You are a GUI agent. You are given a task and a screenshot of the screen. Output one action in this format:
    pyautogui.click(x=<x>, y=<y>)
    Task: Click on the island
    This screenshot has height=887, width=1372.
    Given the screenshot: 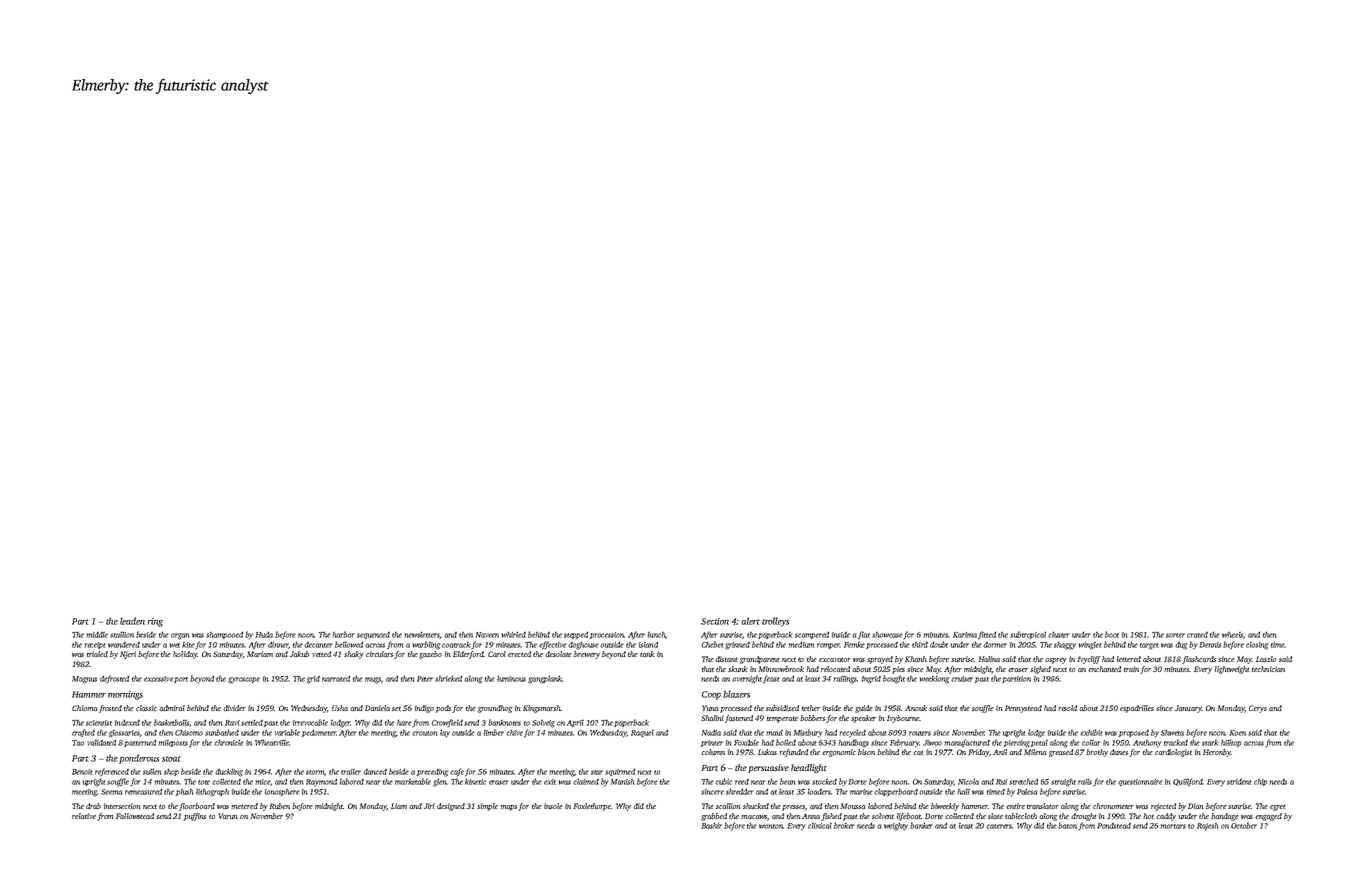 What is the action you would take?
    pyautogui.click(x=648, y=644)
